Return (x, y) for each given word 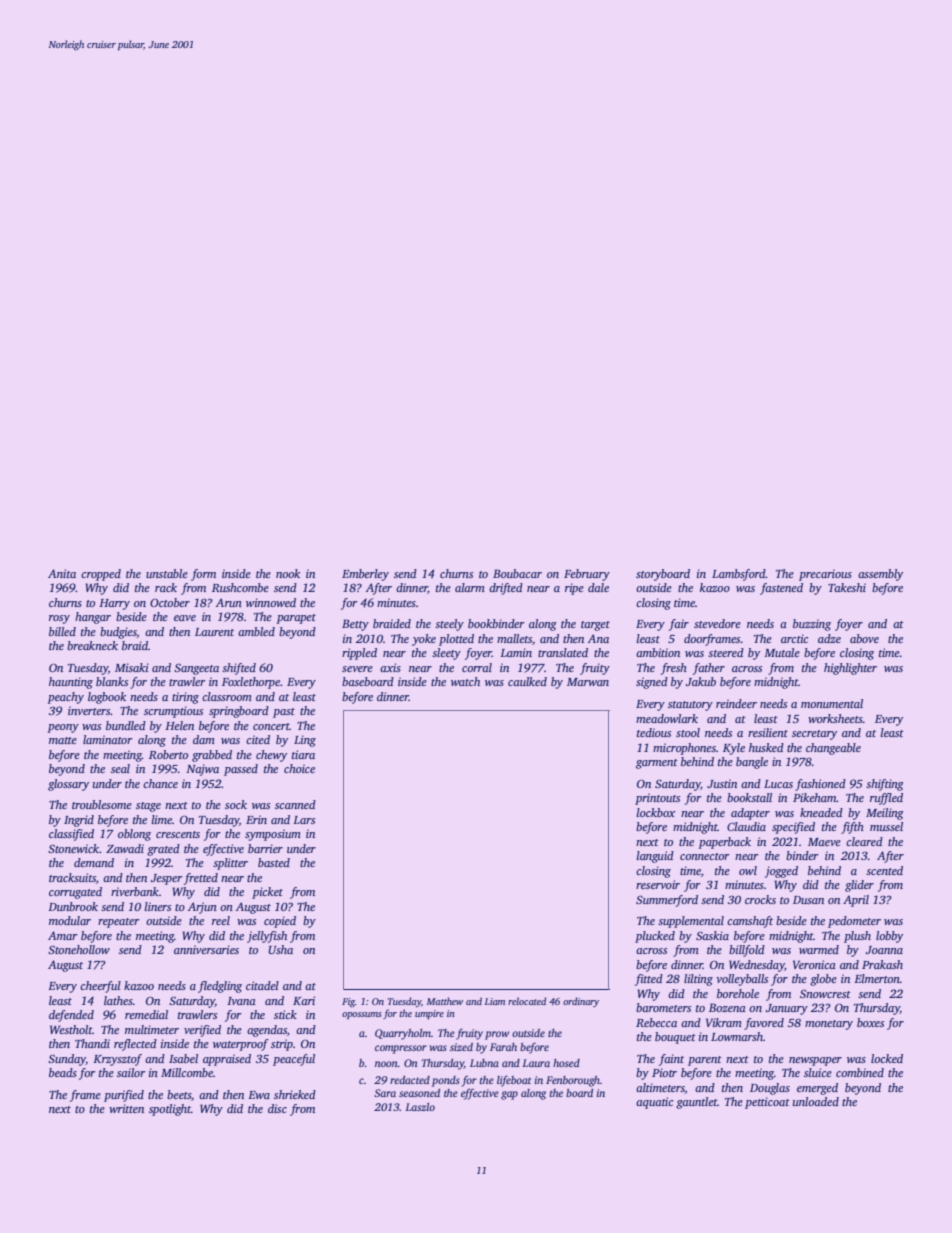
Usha (280, 949)
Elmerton (877, 978)
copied (280, 922)
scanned (295, 804)
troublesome (102, 804)
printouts (657, 799)
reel (221, 920)
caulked (527, 681)
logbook (107, 698)
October (170, 602)
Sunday (67, 1060)
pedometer (854, 922)
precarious (825, 575)
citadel (262, 985)
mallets (514, 638)
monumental (832, 703)
